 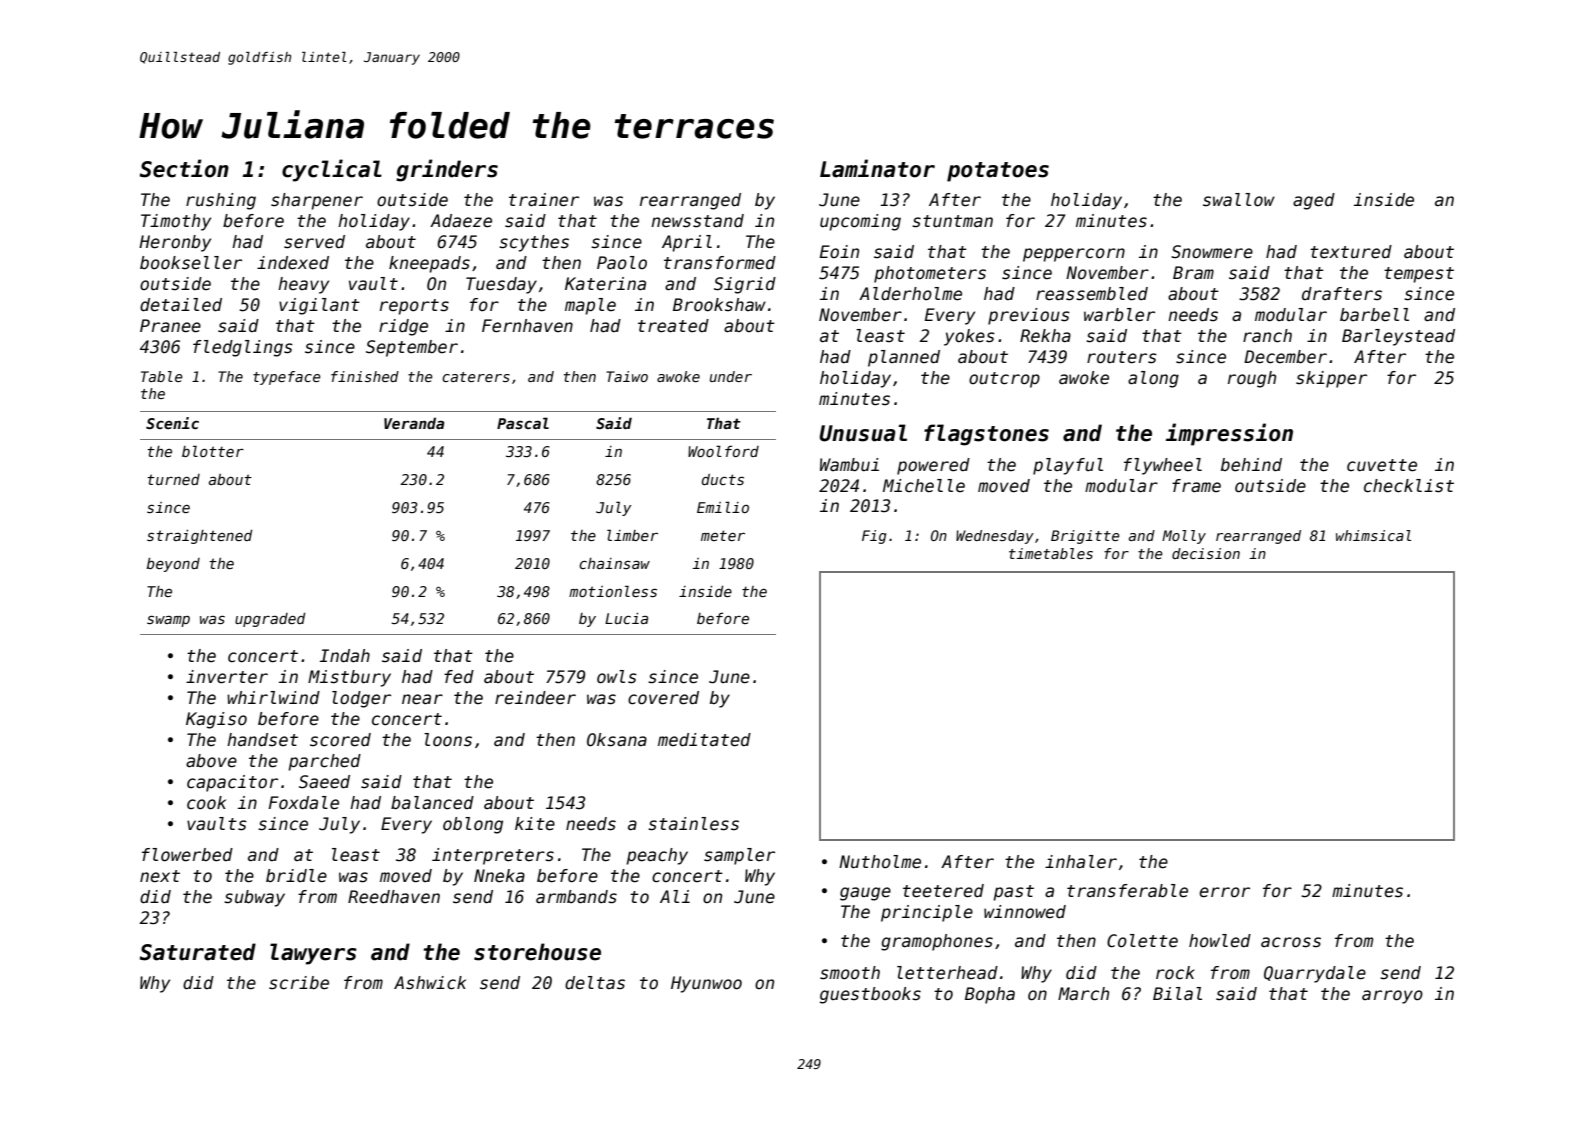 What do you see at coordinates (1252, 379) in the screenshot?
I see `rough` at bounding box center [1252, 379].
